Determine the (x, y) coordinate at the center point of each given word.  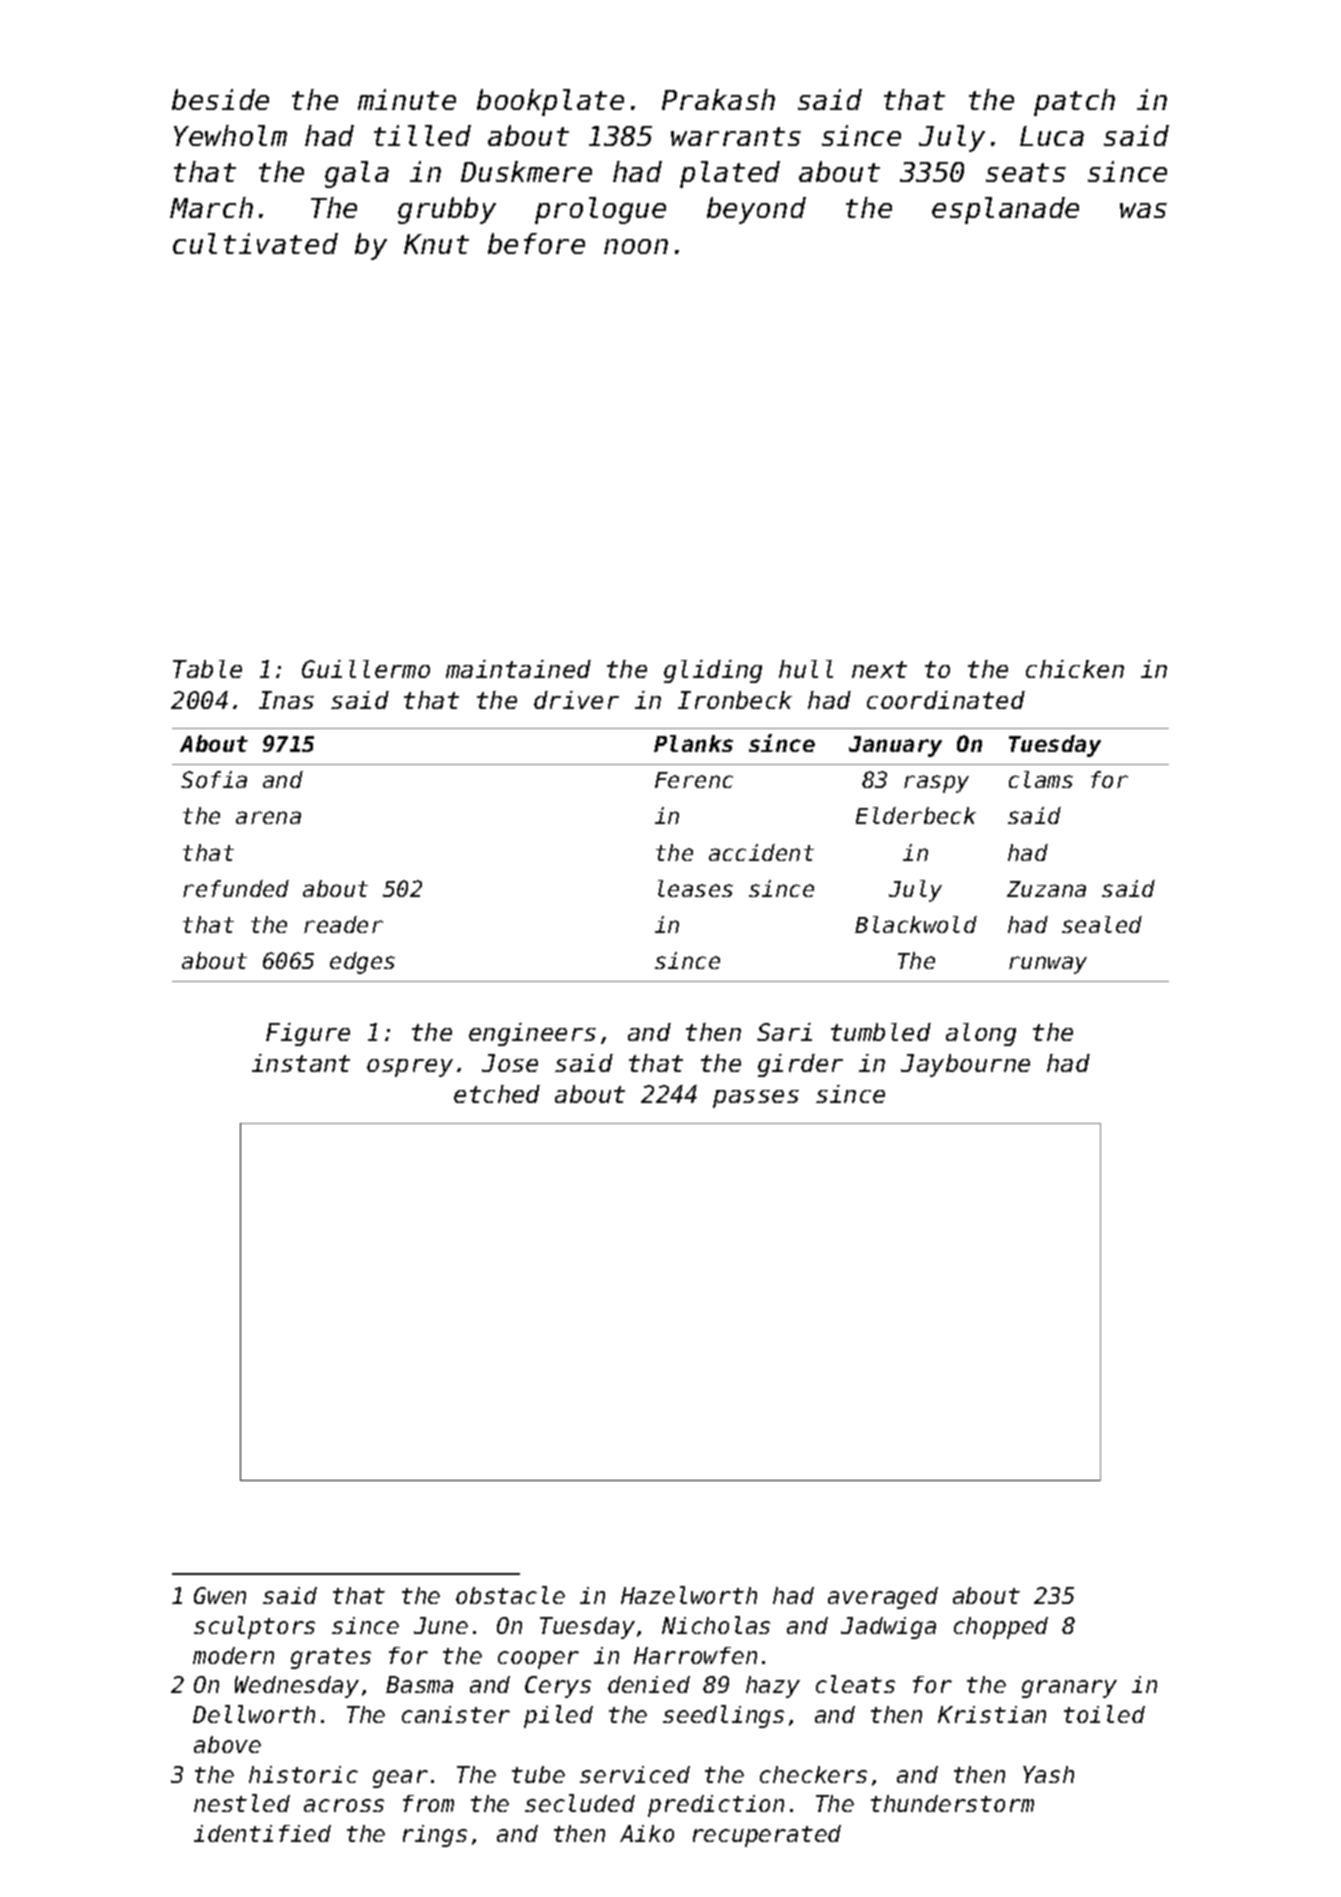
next (879, 669)
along (981, 1034)
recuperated (767, 1836)
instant (301, 1063)
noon (636, 246)
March (211, 207)
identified (262, 1833)
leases (695, 888)
